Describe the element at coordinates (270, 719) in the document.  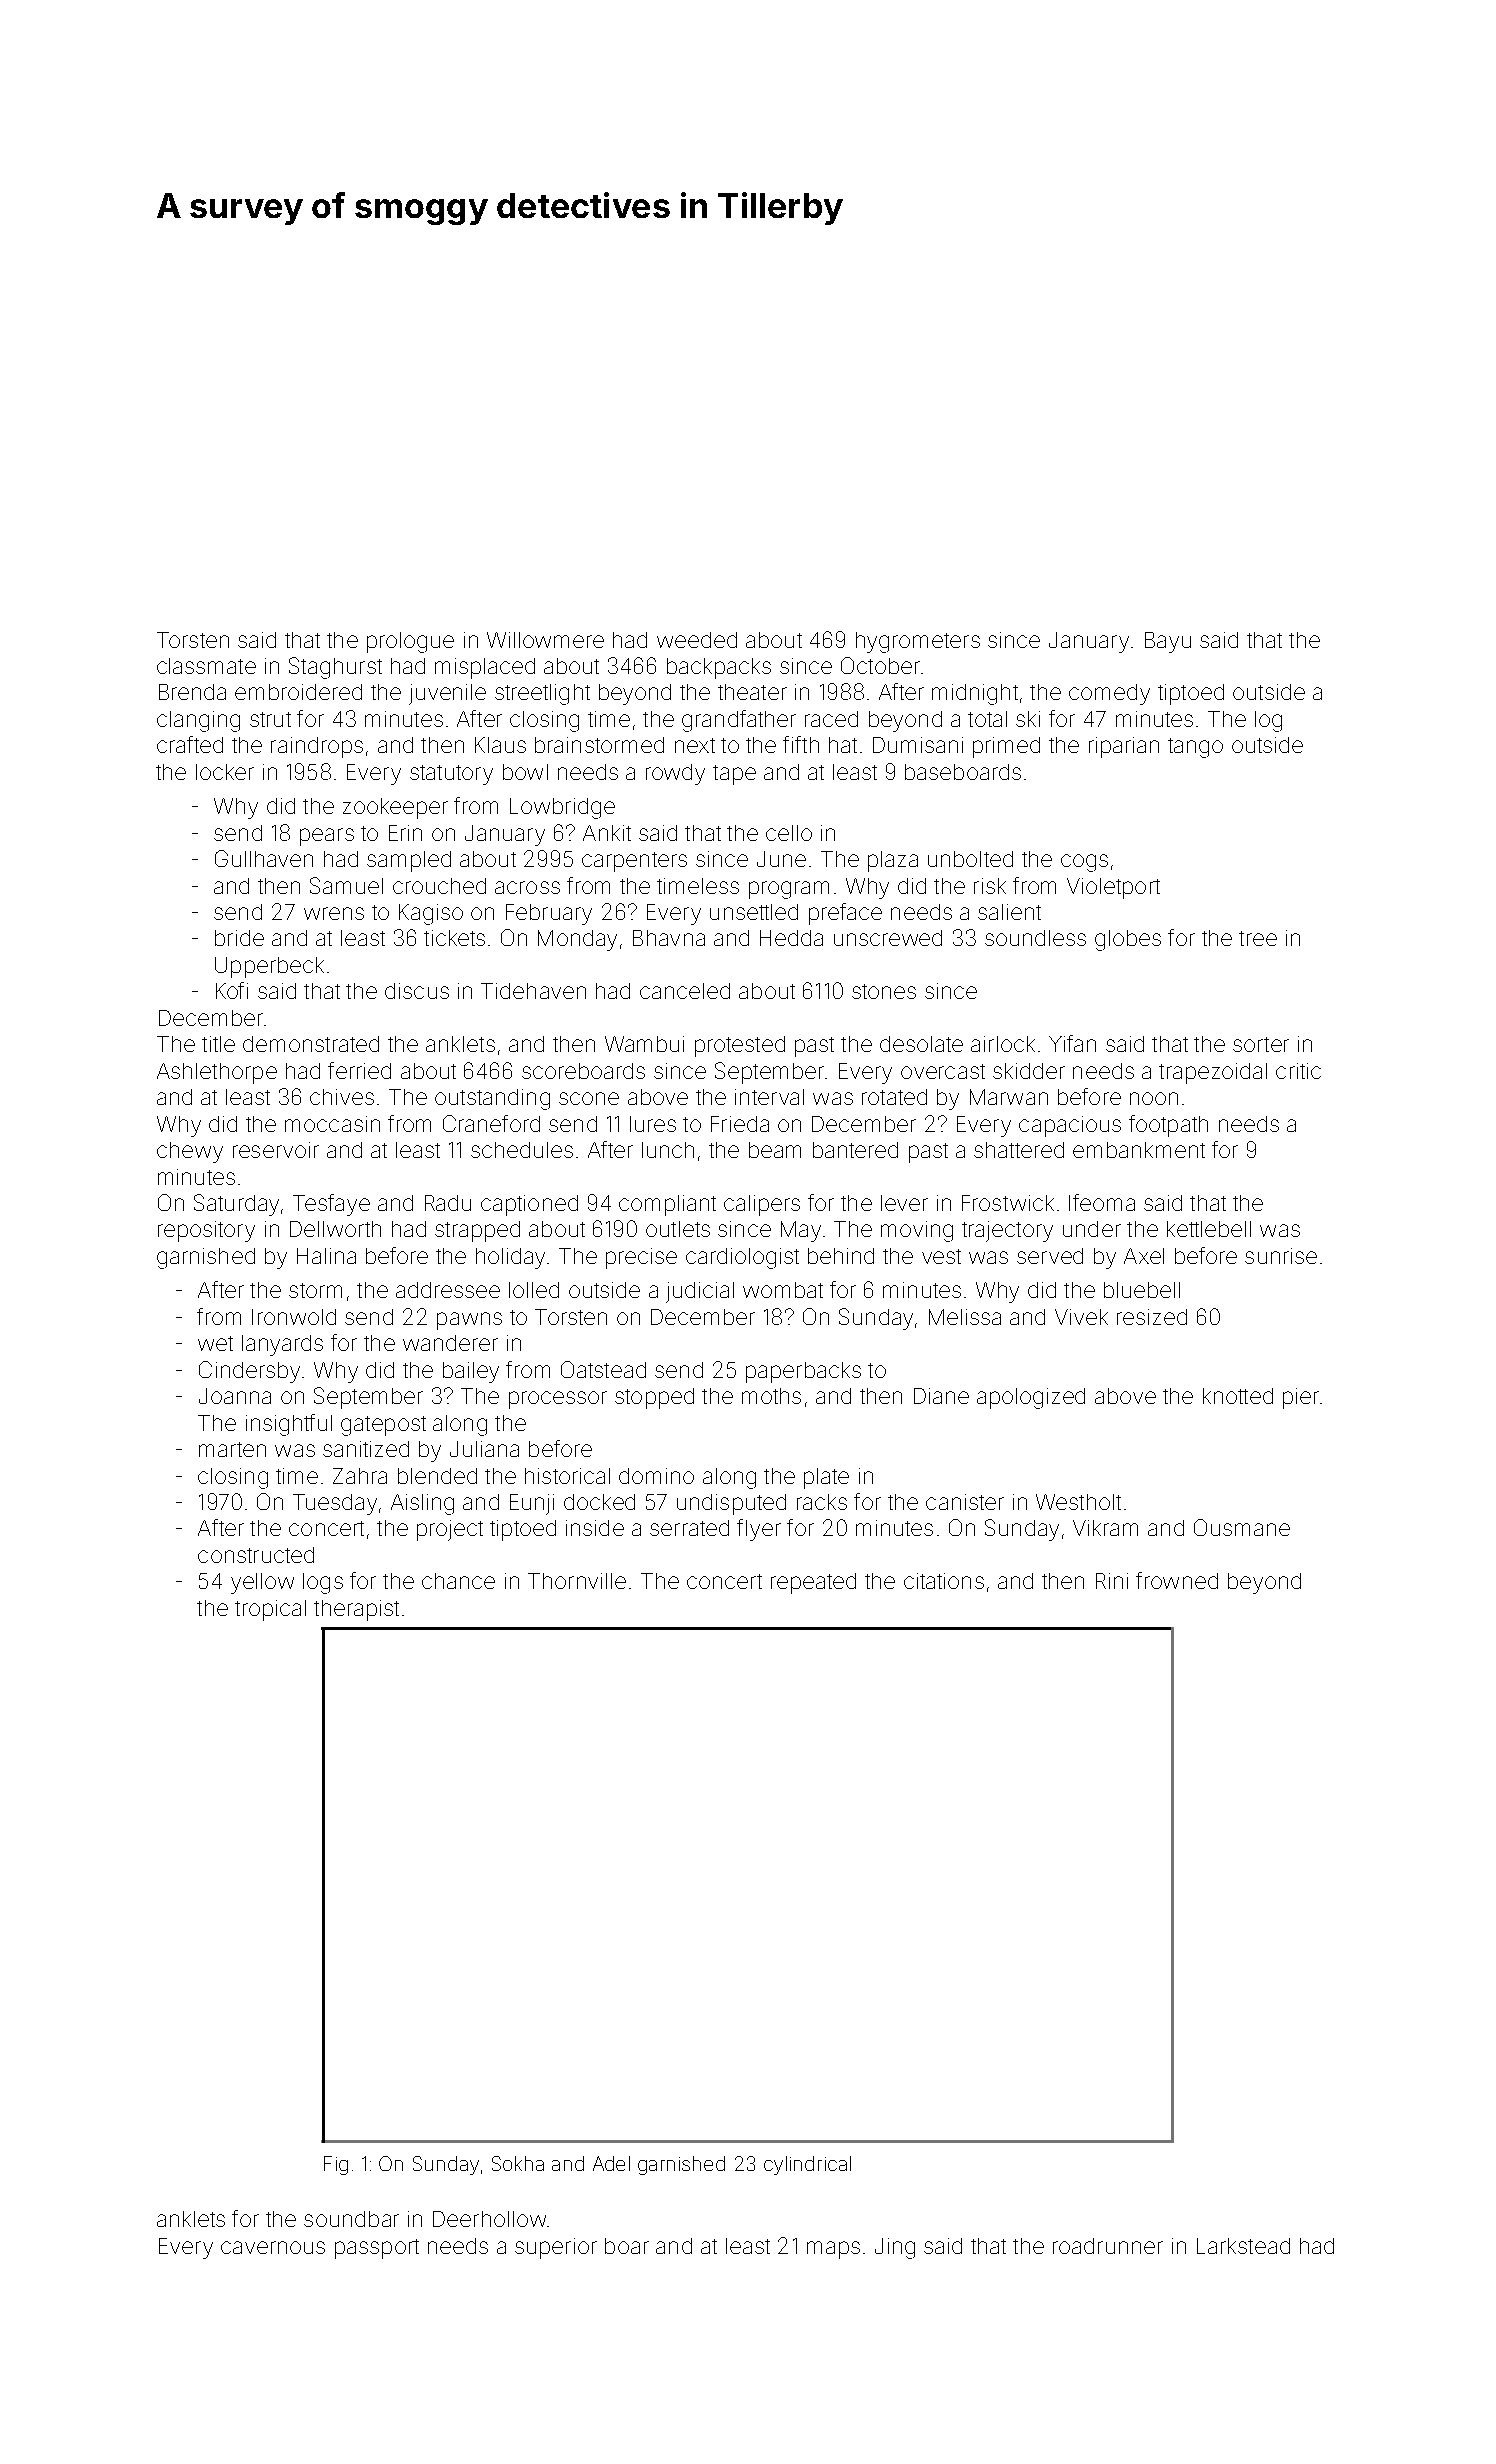
I see `strut` at that location.
